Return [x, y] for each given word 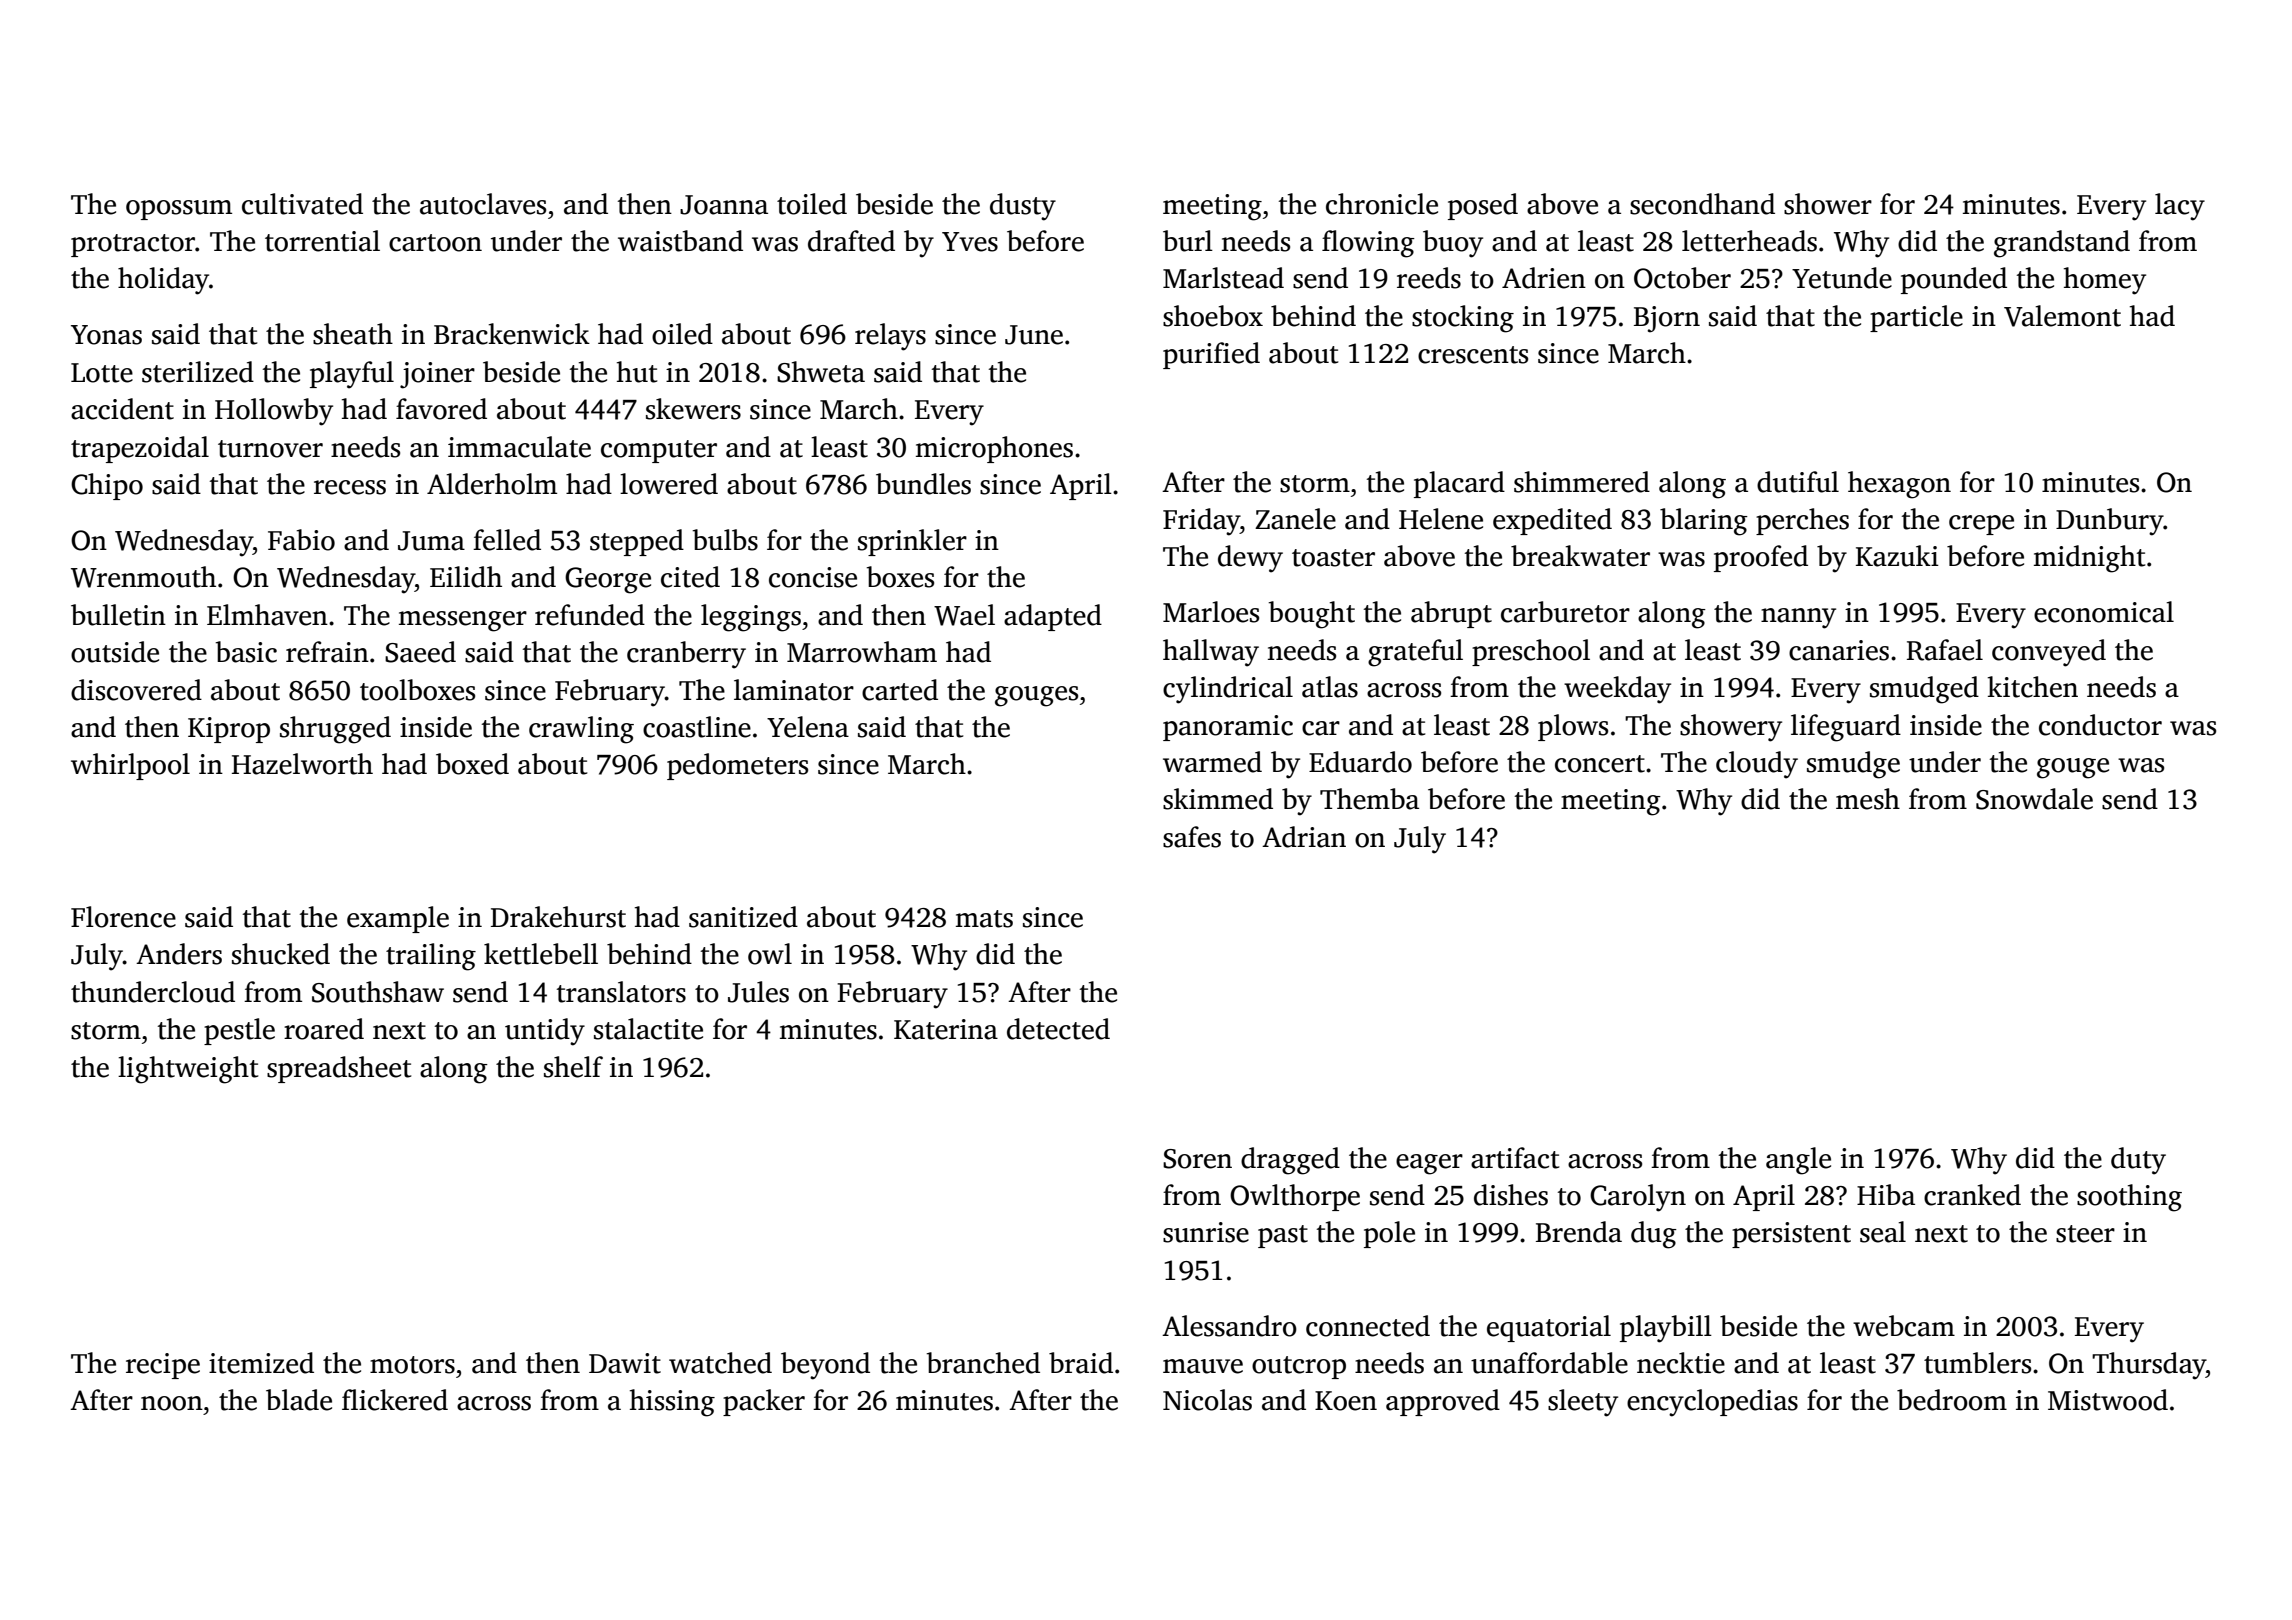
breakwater [1580, 556]
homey [2105, 281]
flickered [395, 1400]
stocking [1463, 319]
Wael [964, 615]
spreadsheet [339, 1069]
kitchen [2033, 687]
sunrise [1206, 1232]
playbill [1666, 1329]
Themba [1369, 799]
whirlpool [130, 766]
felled [507, 540]
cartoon [435, 243]
